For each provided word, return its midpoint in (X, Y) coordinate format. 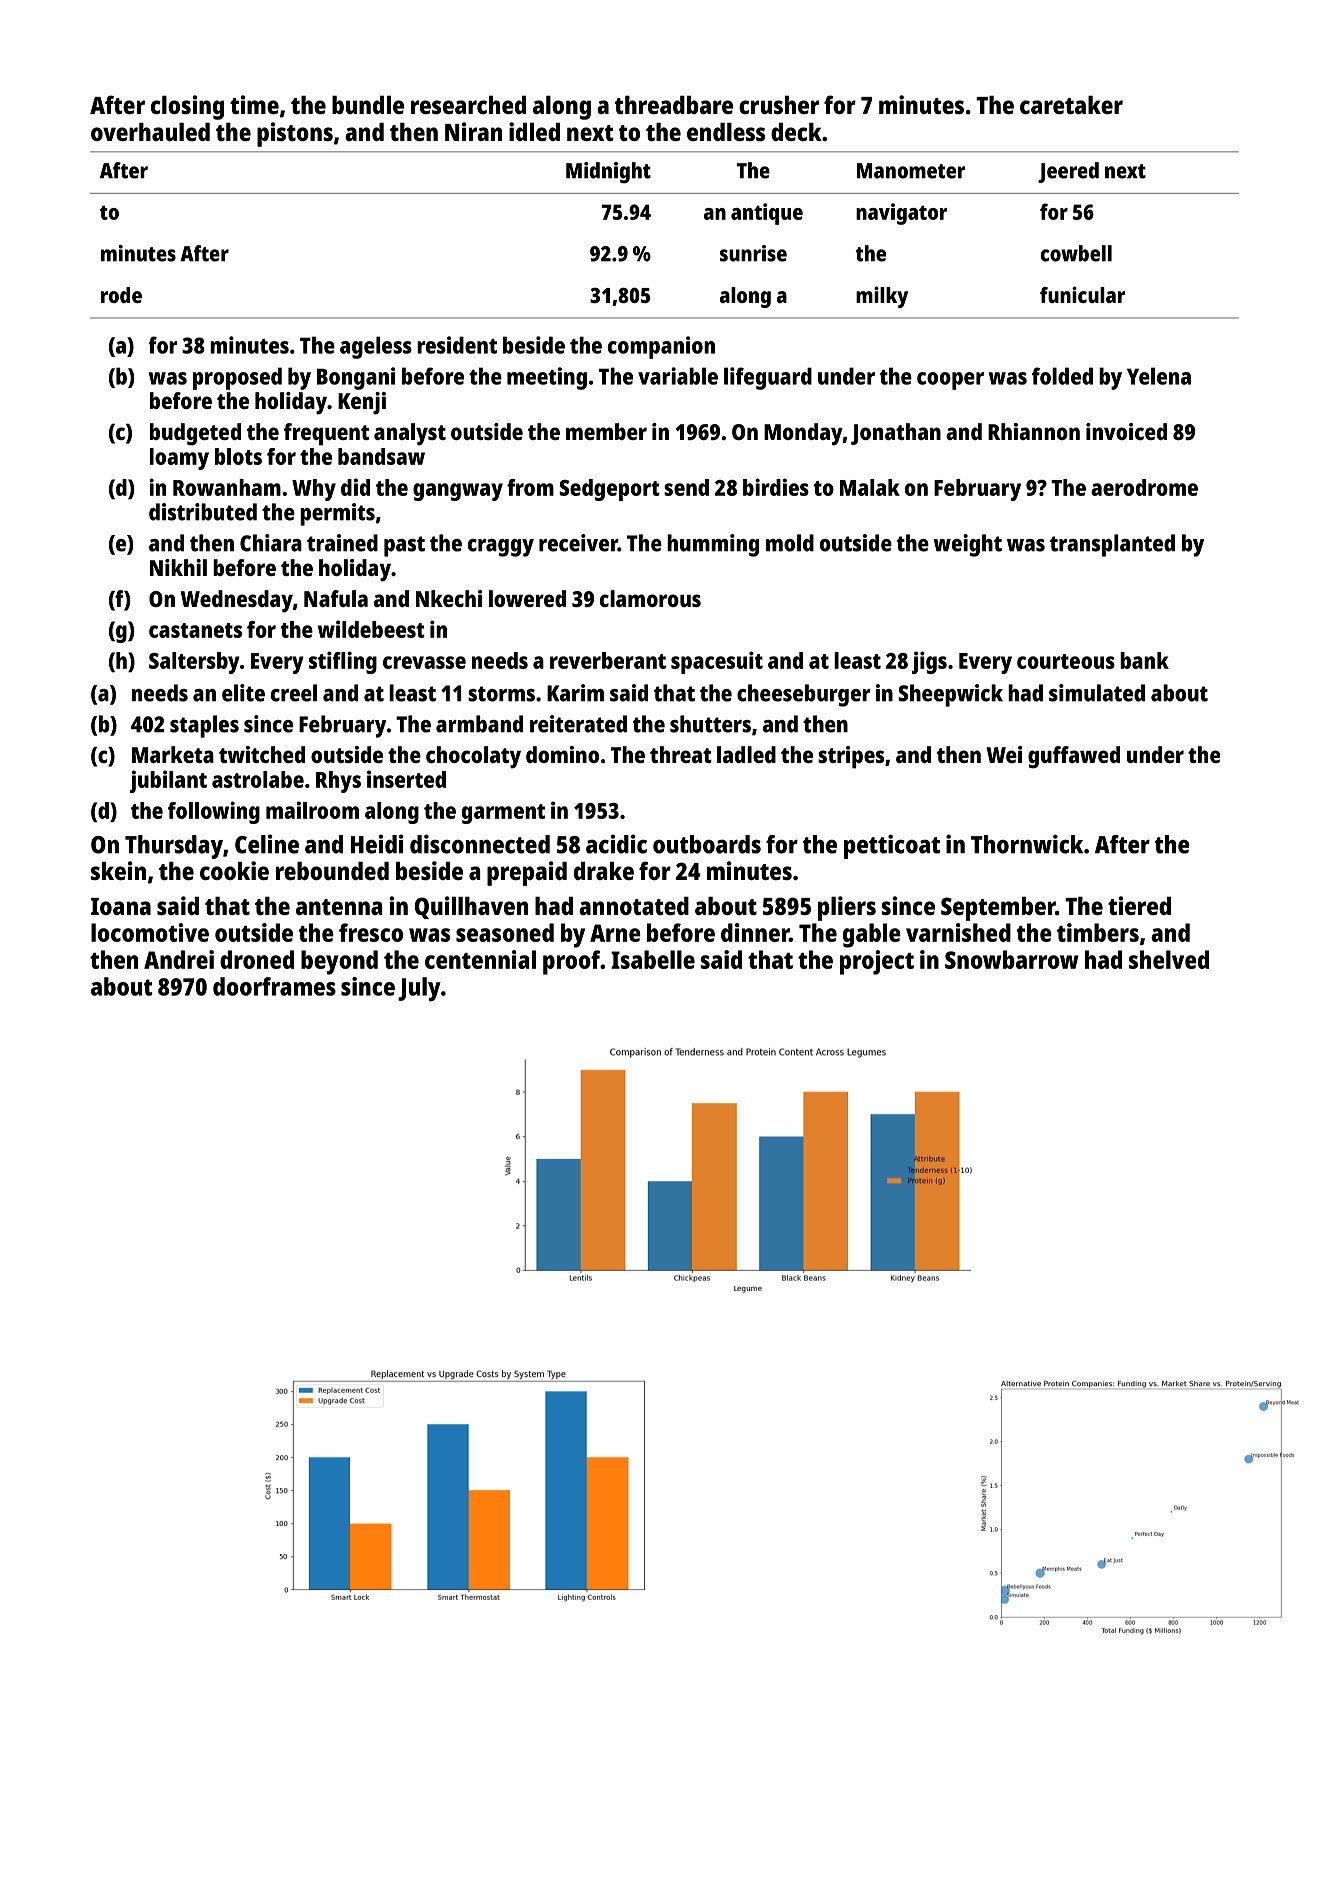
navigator (901, 214)
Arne (615, 933)
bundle (368, 105)
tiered (1139, 905)
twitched (262, 754)
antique (767, 214)
